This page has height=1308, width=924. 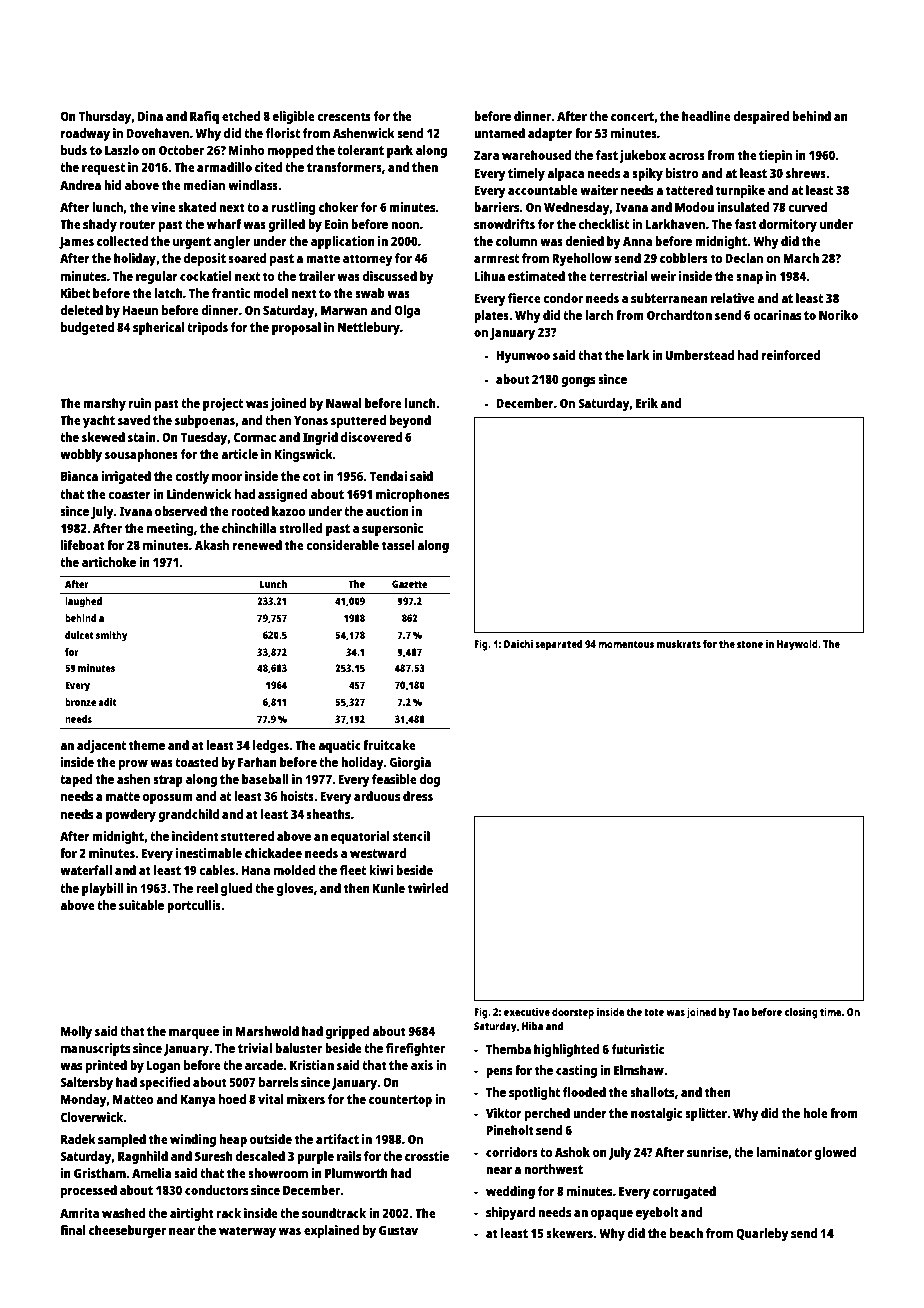 I want to click on laminator, so click(x=784, y=1152).
